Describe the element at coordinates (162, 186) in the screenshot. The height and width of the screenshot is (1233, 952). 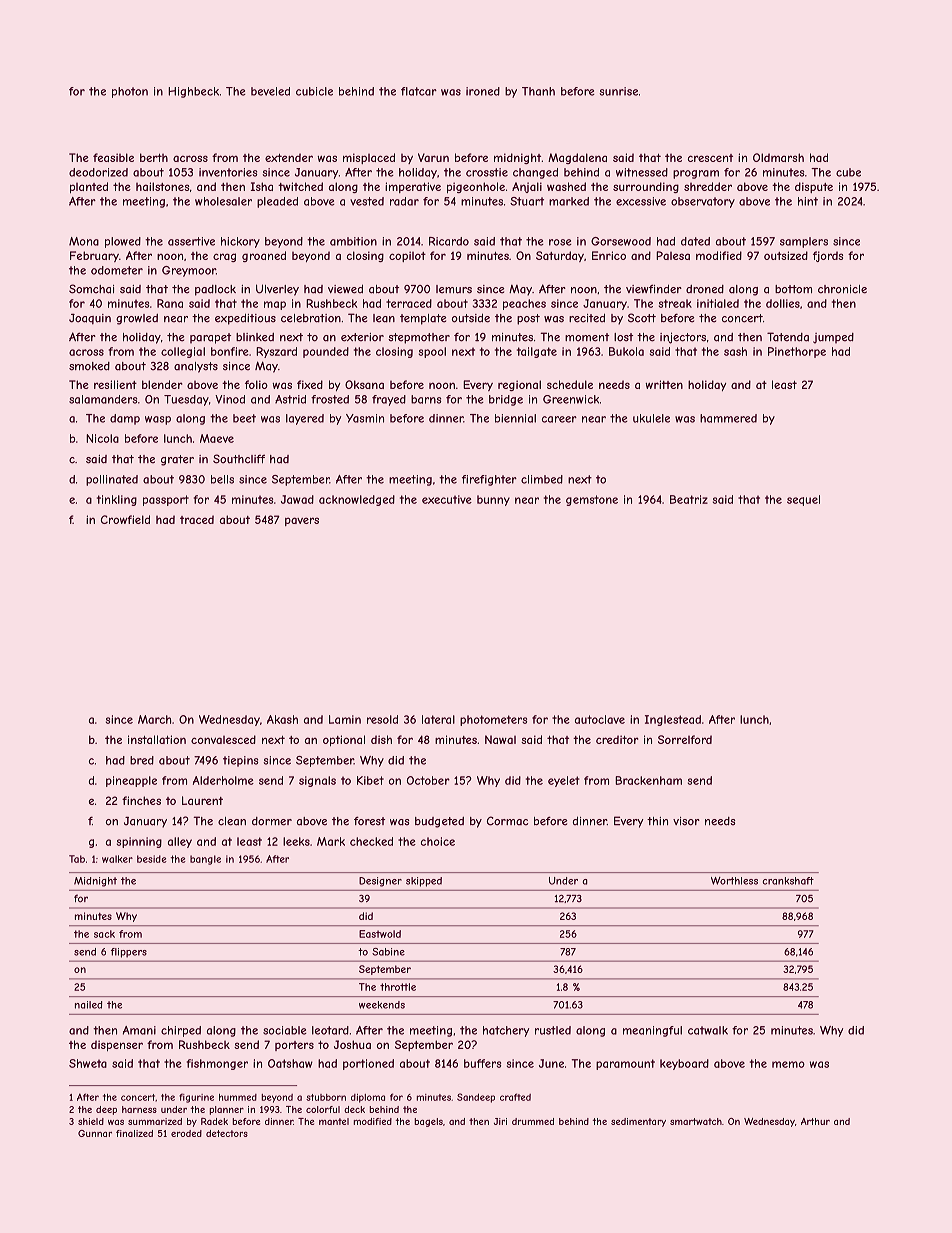
I see `hailstones` at that location.
